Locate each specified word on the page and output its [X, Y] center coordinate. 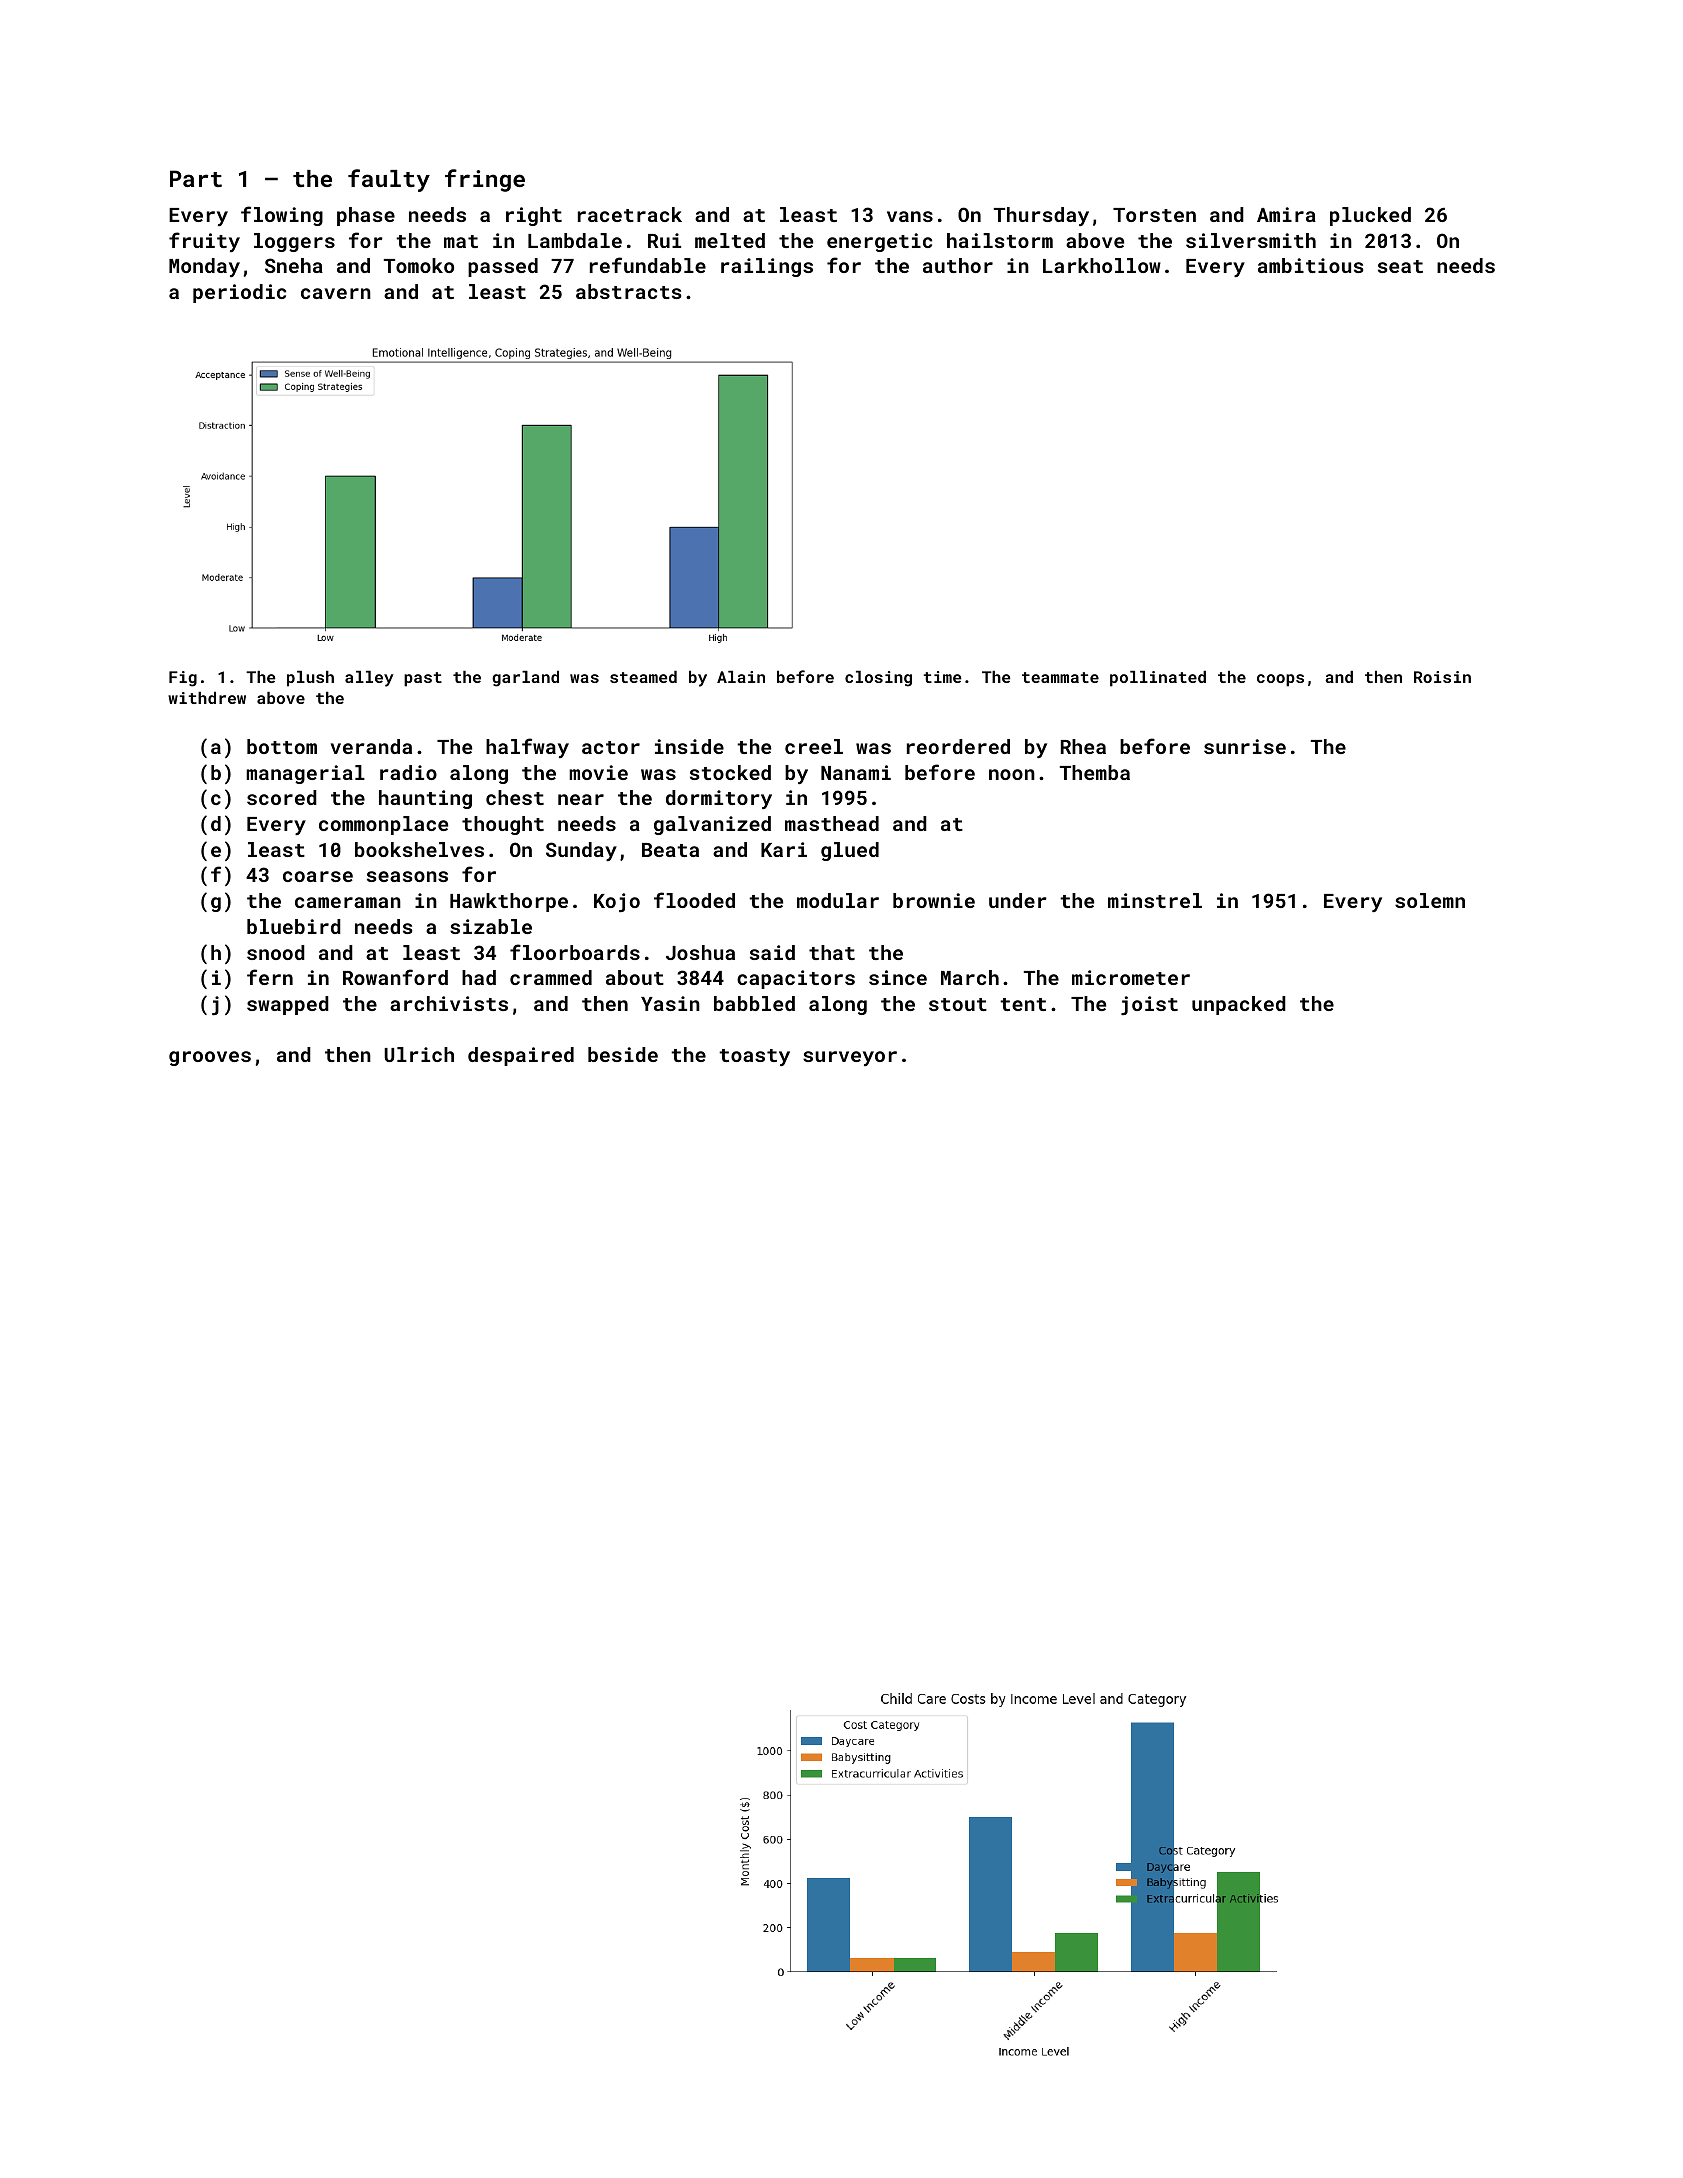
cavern [336, 293]
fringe [485, 180]
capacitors [796, 979]
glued [850, 851]
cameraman [348, 902]
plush [310, 679]
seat [1400, 266]
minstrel [1155, 900]
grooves [210, 1058]
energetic [879, 242]
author [958, 265]
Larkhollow [1102, 265]
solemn [1430, 900]
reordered [958, 746]
